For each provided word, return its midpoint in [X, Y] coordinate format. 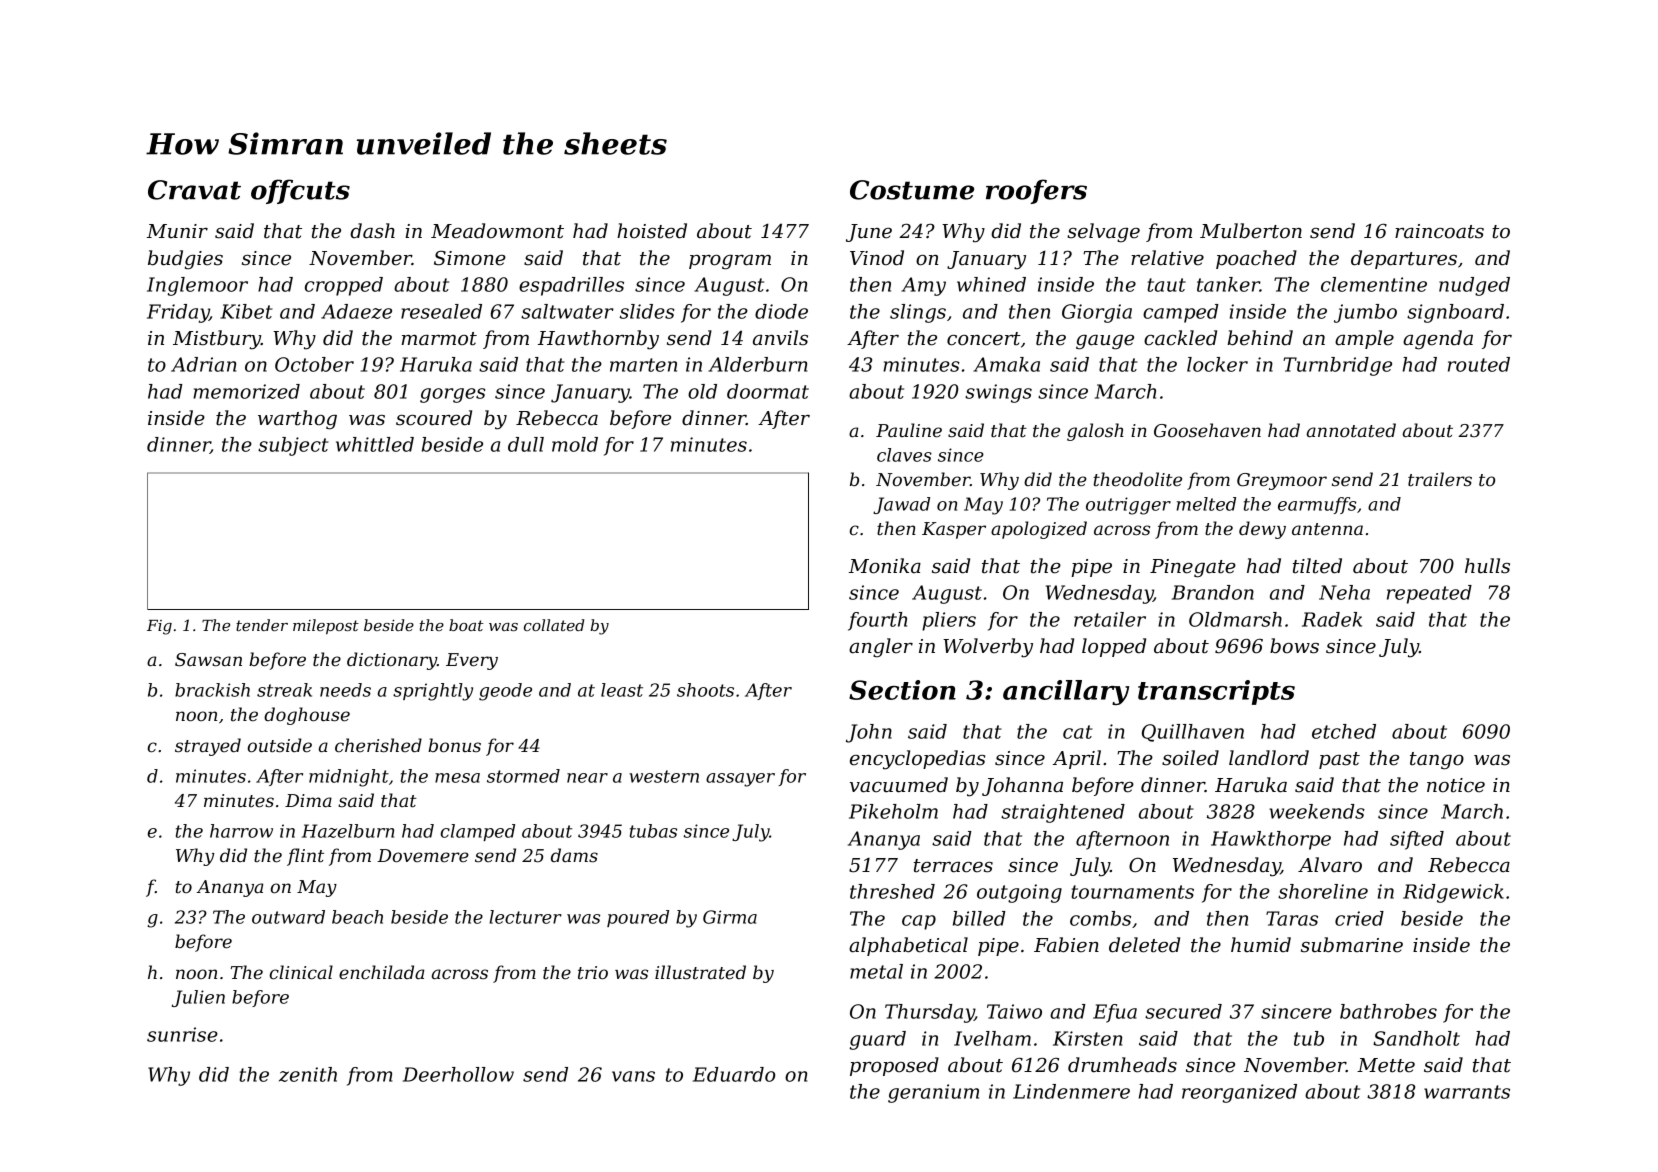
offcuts [300, 191]
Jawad [901, 505]
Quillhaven [1193, 733]
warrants [1467, 1092]
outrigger [1128, 506]
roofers [1036, 191]
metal [876, 971]
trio [593, 972]
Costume [912, 190]
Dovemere [423, 855]
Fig [159, 627]
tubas [653, 831]
